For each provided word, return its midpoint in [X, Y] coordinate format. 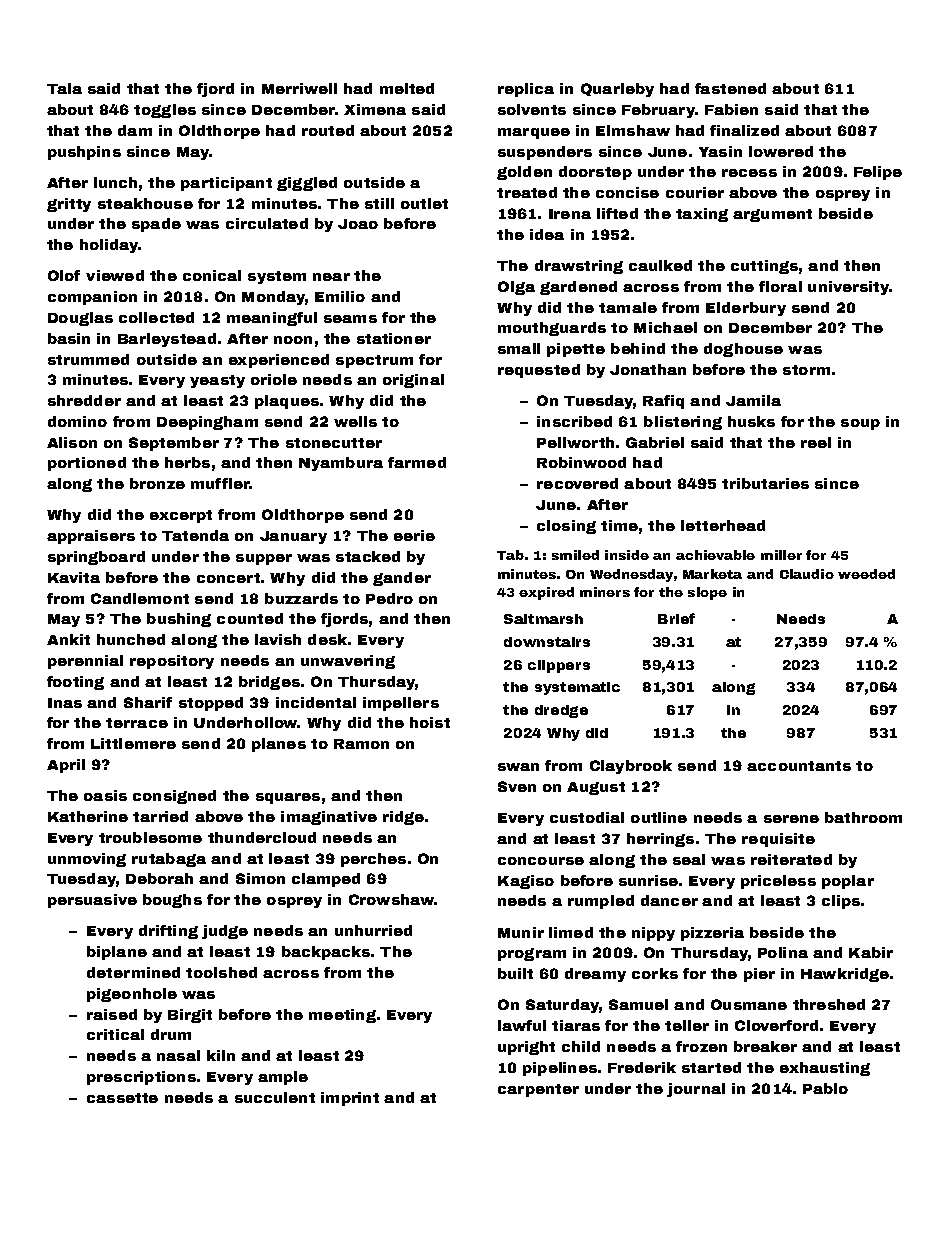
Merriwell [299, 88]
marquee [534, 133]
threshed [829, 1004]
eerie [414, 535]
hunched [131, 639]
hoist [430, 722]
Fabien [731, 109]
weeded [866, 574]
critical [115, 1034]
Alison [72, 442]
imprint [350, 1099]
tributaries [765, 483]
